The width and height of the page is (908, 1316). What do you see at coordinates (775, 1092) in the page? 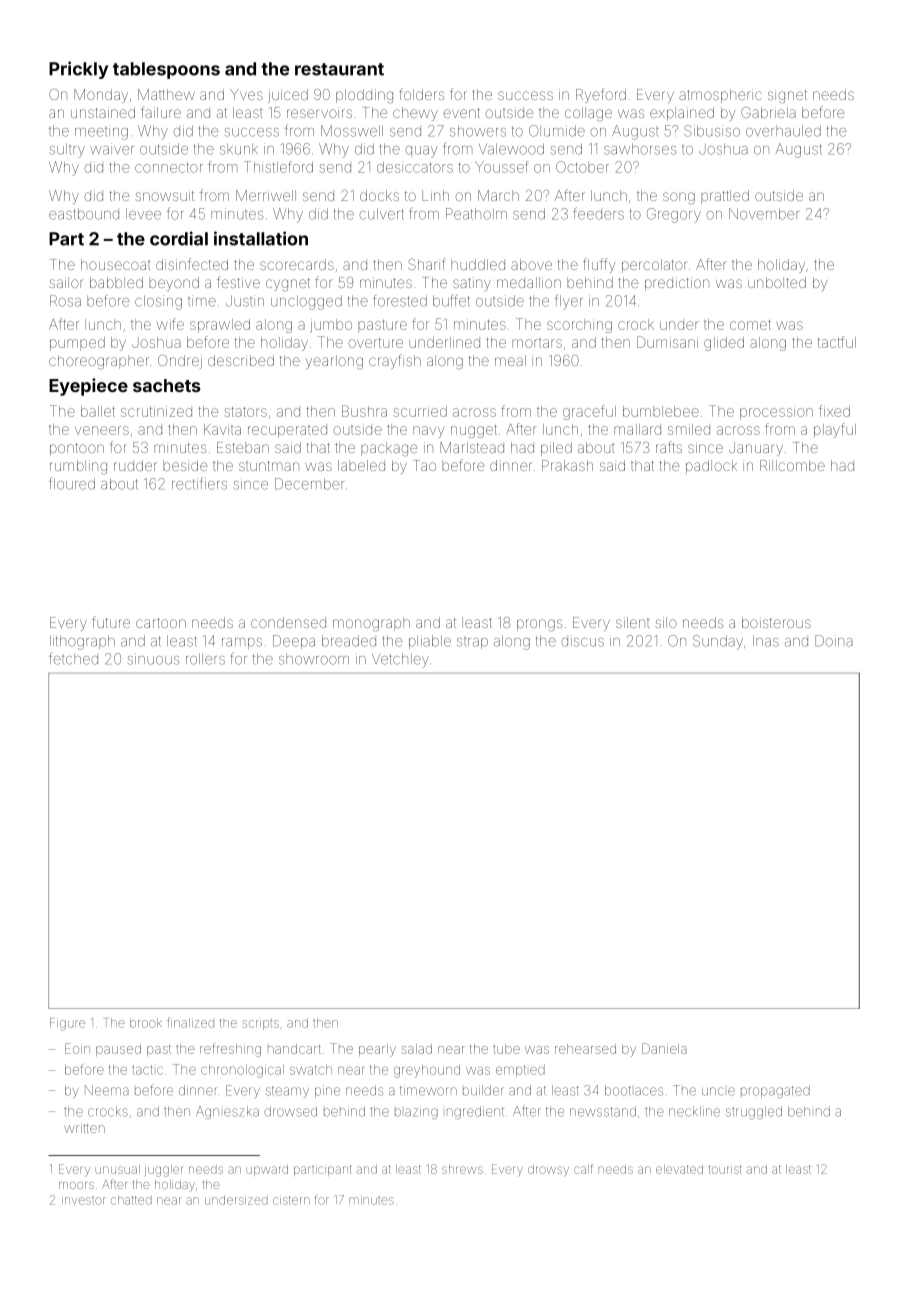
I see `propagated` at bounding box center [775, 1092].
